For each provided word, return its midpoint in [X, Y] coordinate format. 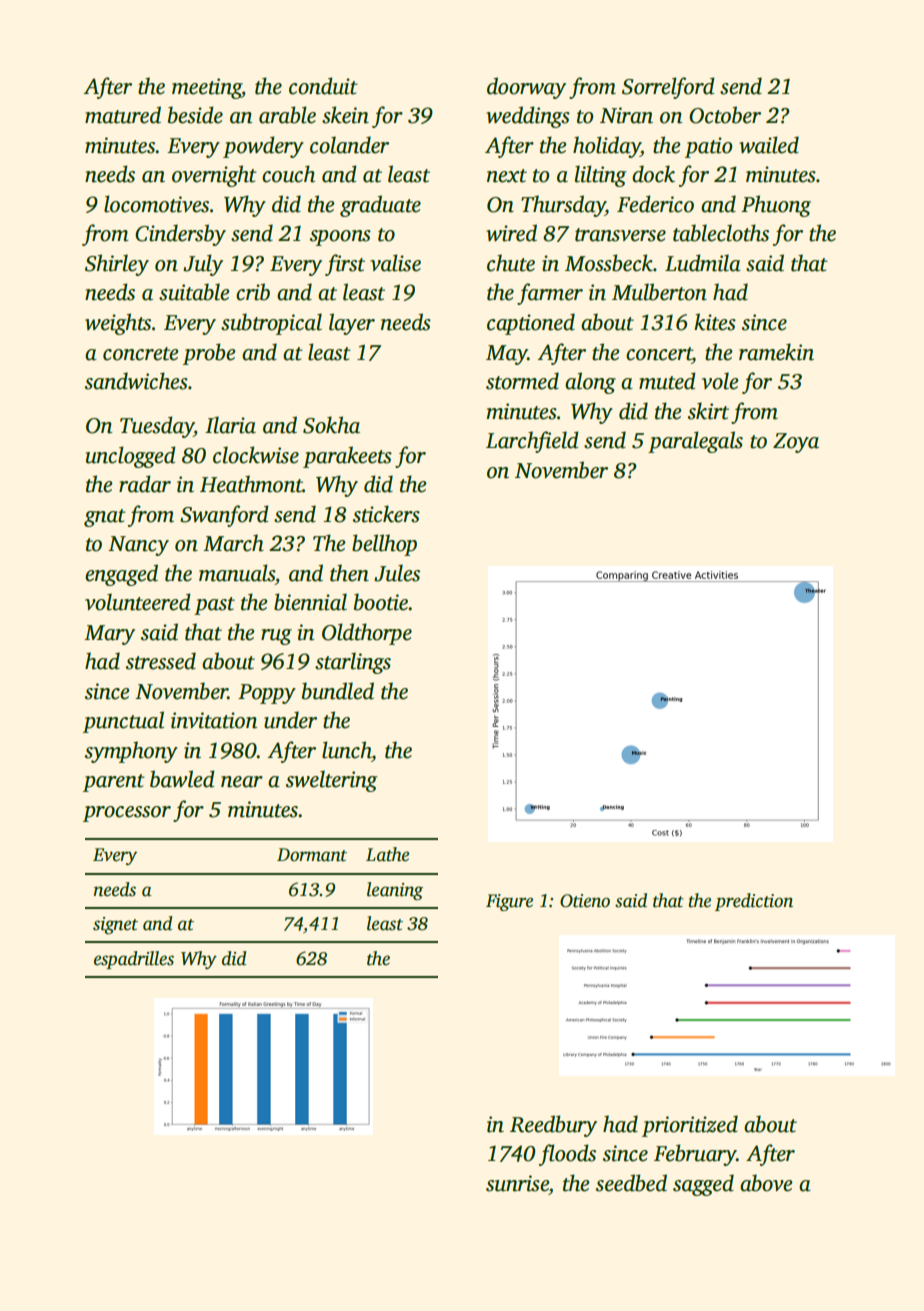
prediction [754, 902]
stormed [522, 381]
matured [123, 115]
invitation [214, 720]
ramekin [776, 352]
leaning [395, 891]
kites [715, 322]
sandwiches [136, 381]
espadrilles [134, 960]
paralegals [695, 442]
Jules [397, 573]
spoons [340, 238]
